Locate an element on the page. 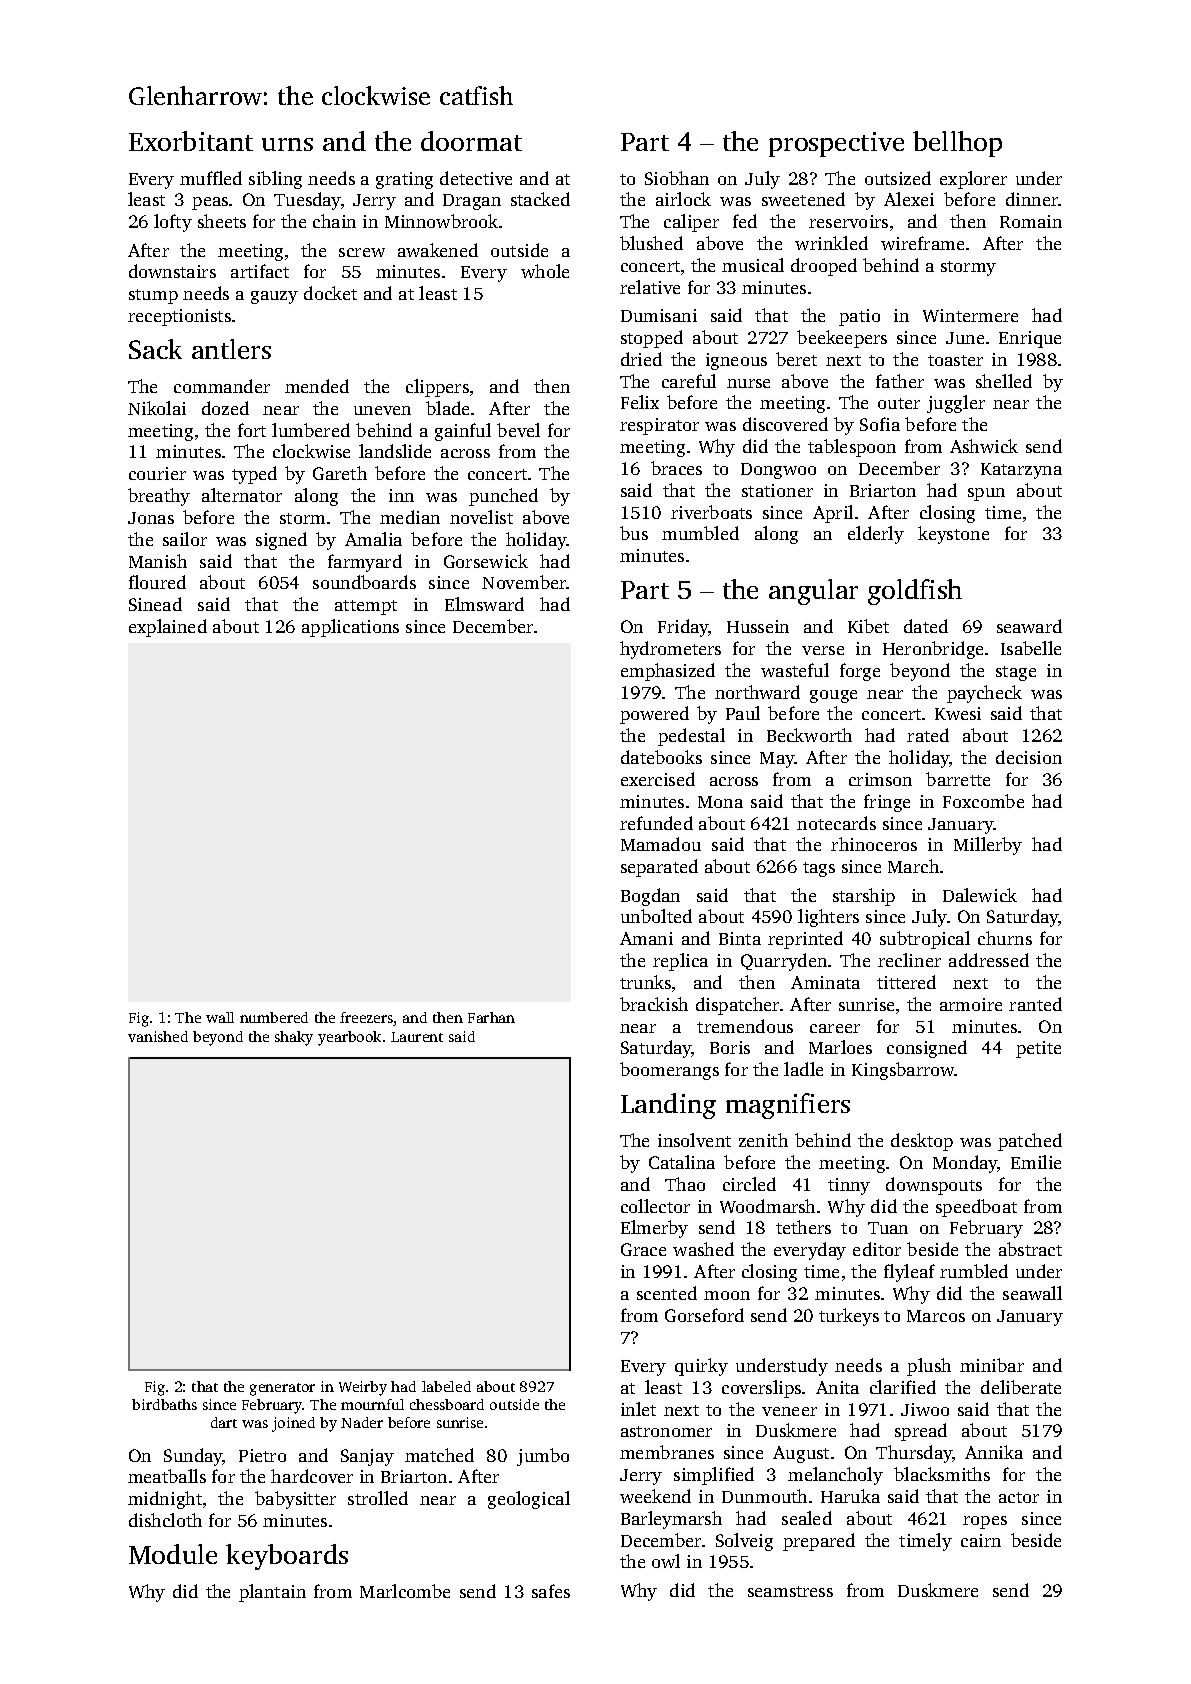 This page has width=1191, height=1684. plantain is located at coordinates (272, 1593).
